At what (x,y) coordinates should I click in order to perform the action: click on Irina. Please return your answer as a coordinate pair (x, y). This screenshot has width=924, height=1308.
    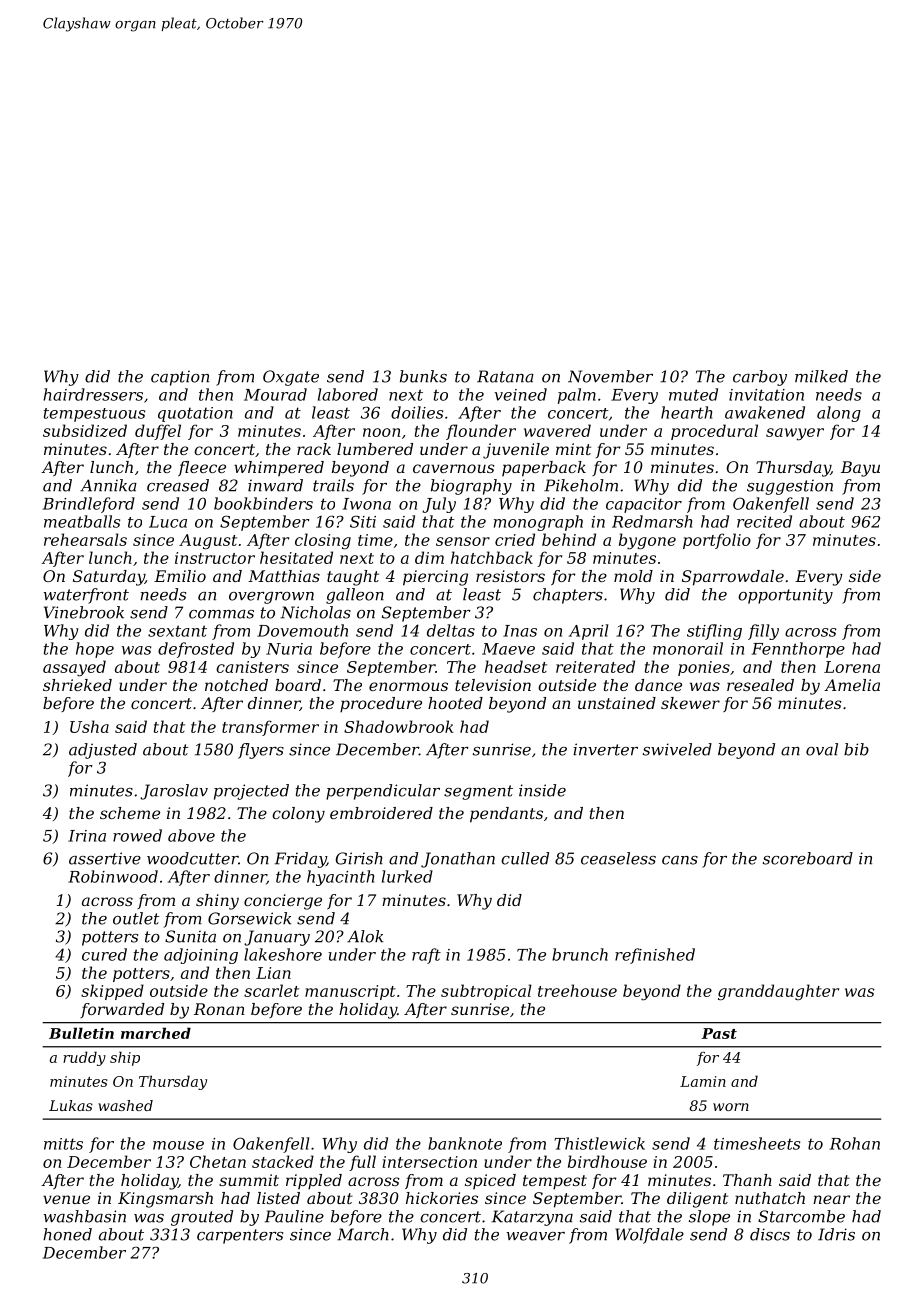
    Looking at the image, I should click on (87, 836).
